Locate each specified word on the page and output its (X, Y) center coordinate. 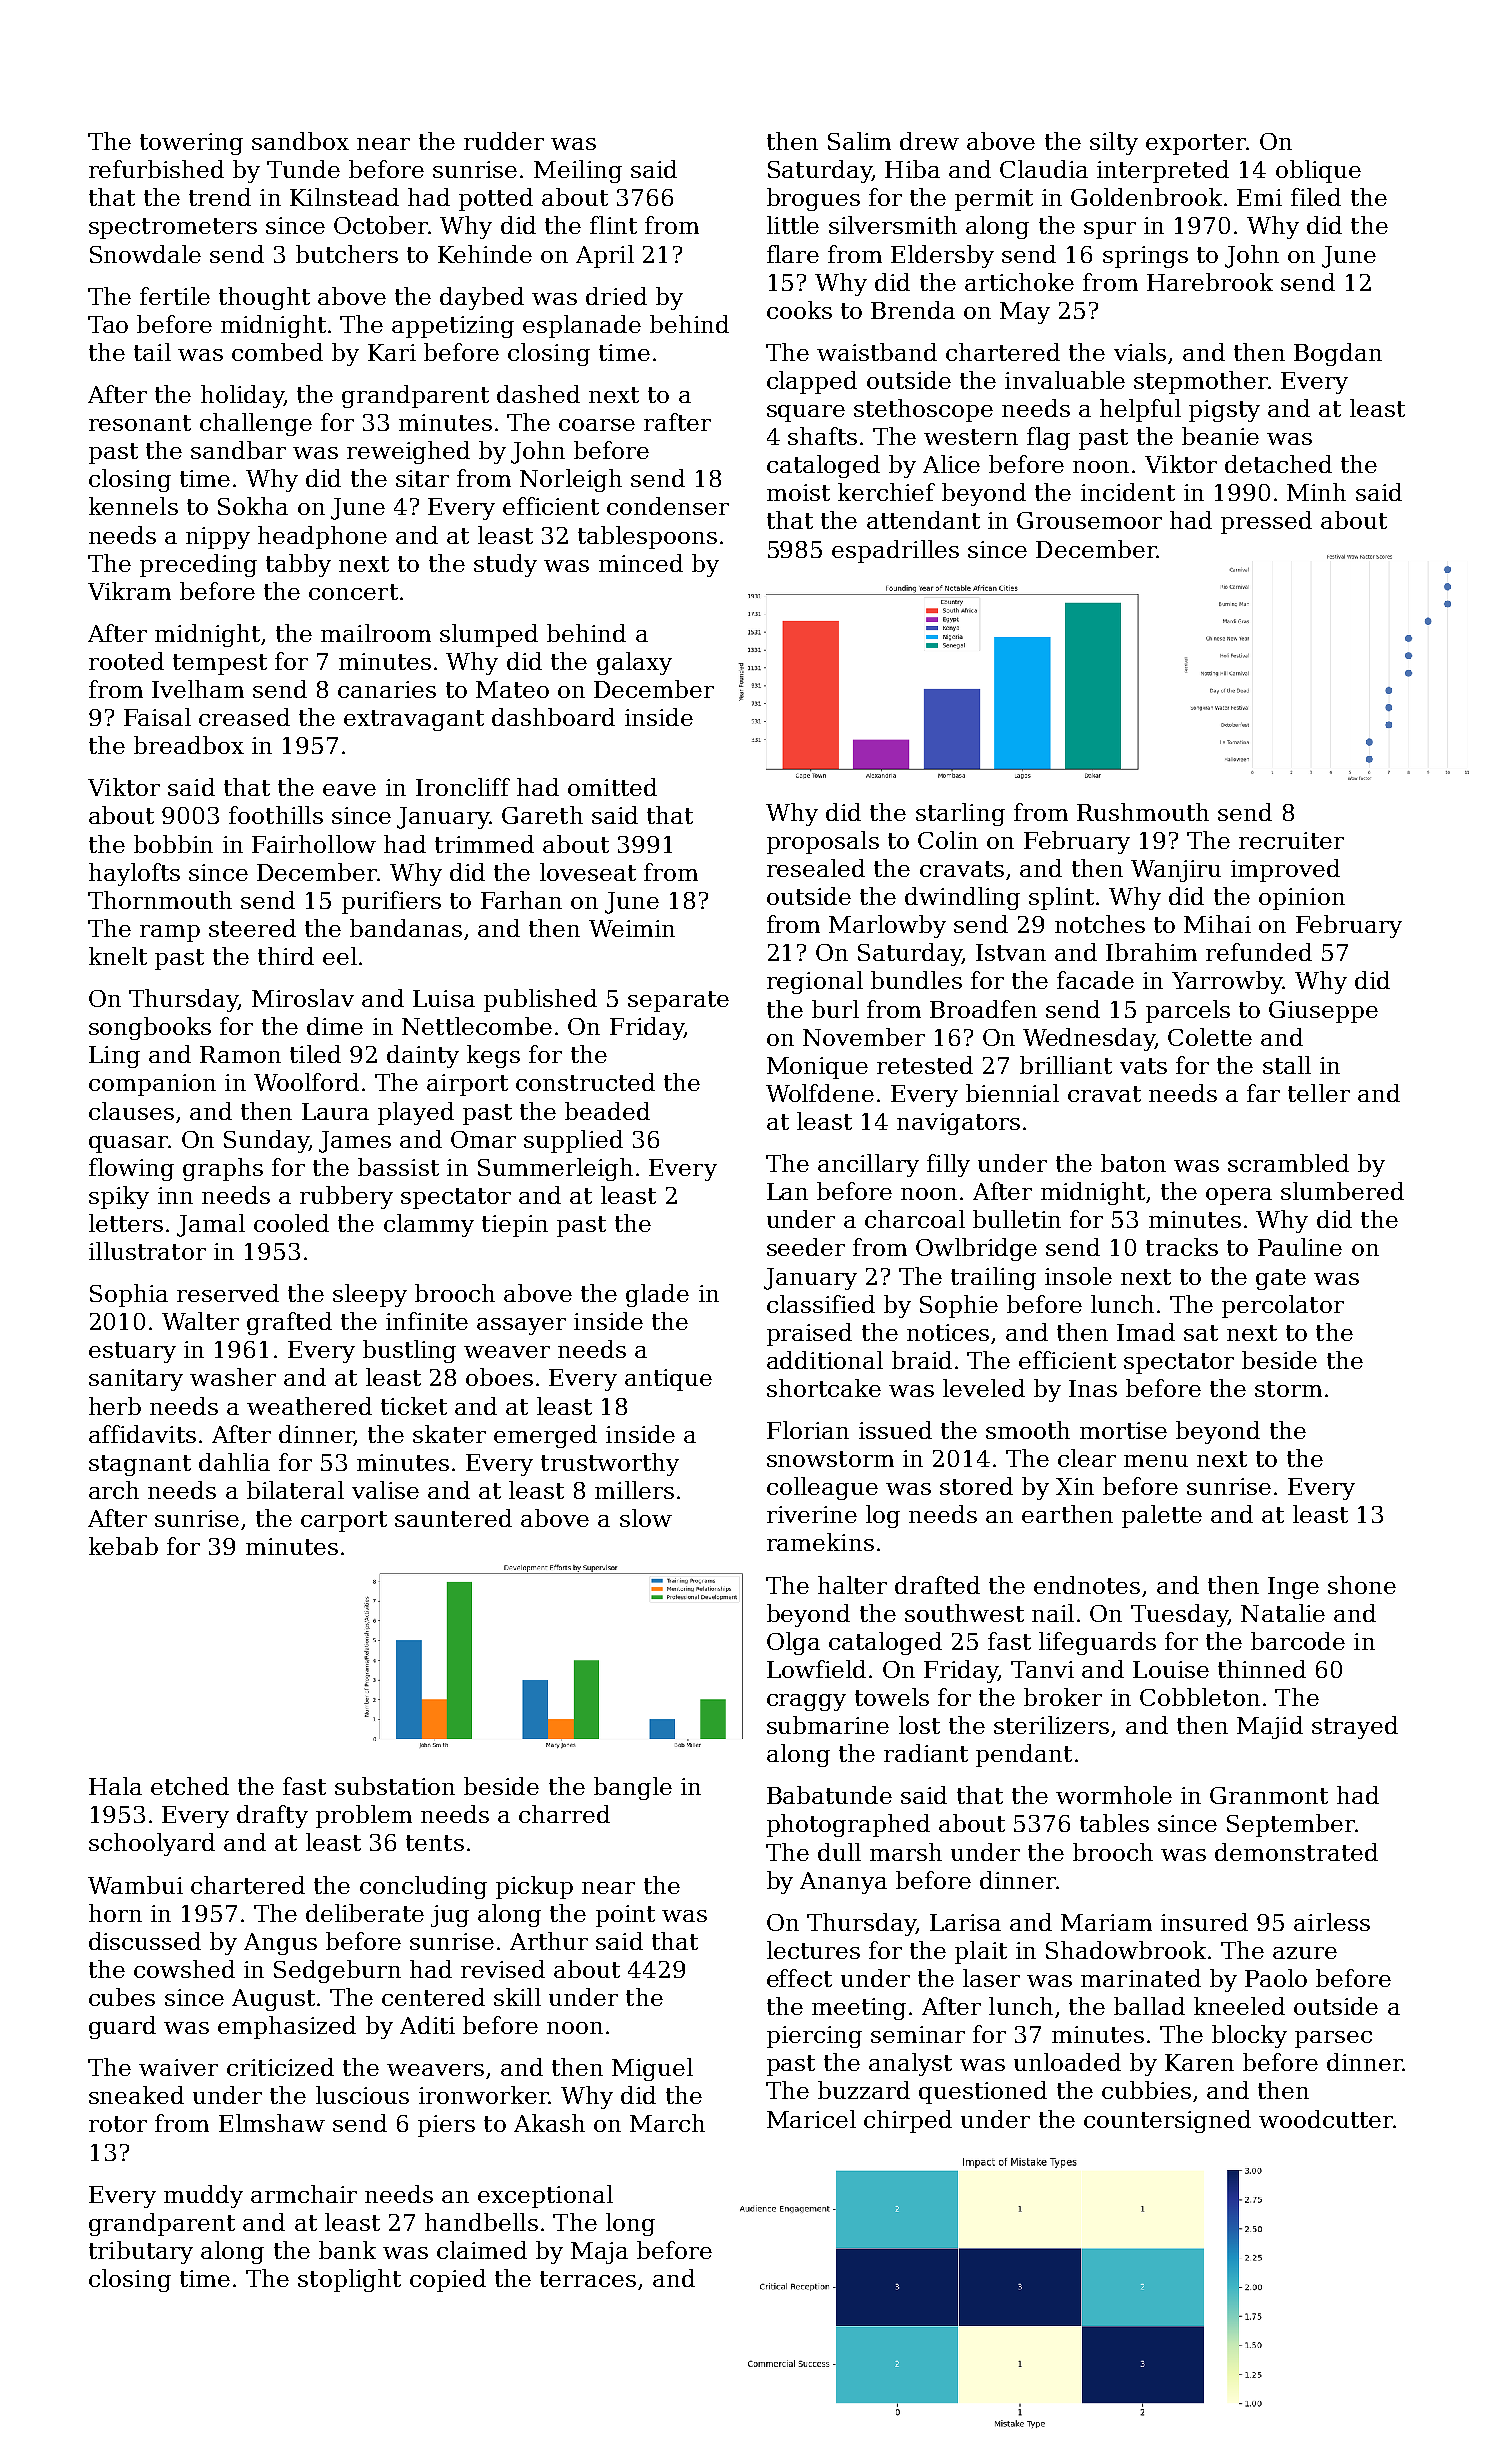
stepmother (1201, 382)
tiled (315, 1054)
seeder (806, 1247)
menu (1156, 1461)
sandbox (300, 141)
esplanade (582, 326)
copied (448, 2280)
